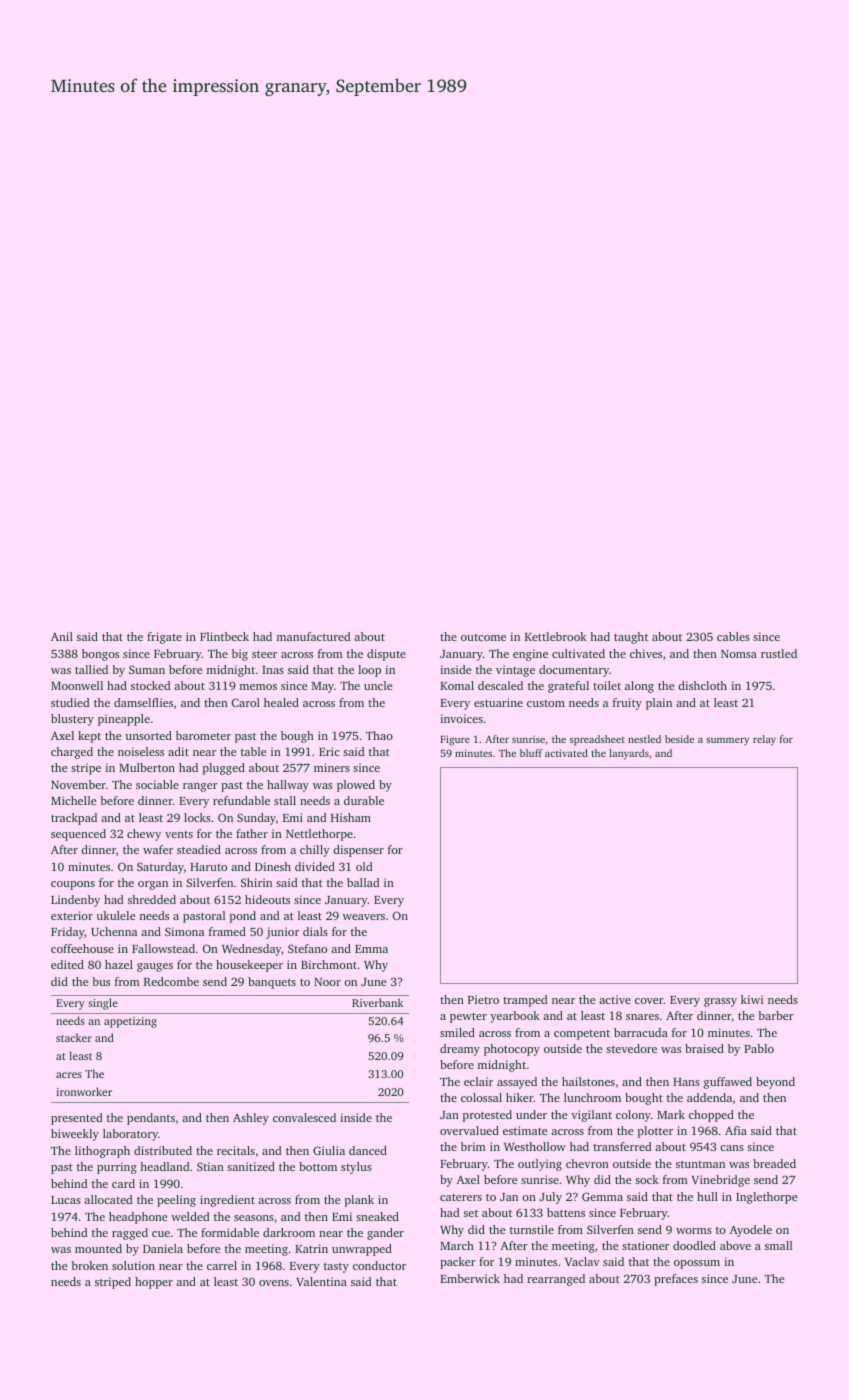  Describe the element at coordinates (622, 1146) in the page. I see `transferred` at that location.
